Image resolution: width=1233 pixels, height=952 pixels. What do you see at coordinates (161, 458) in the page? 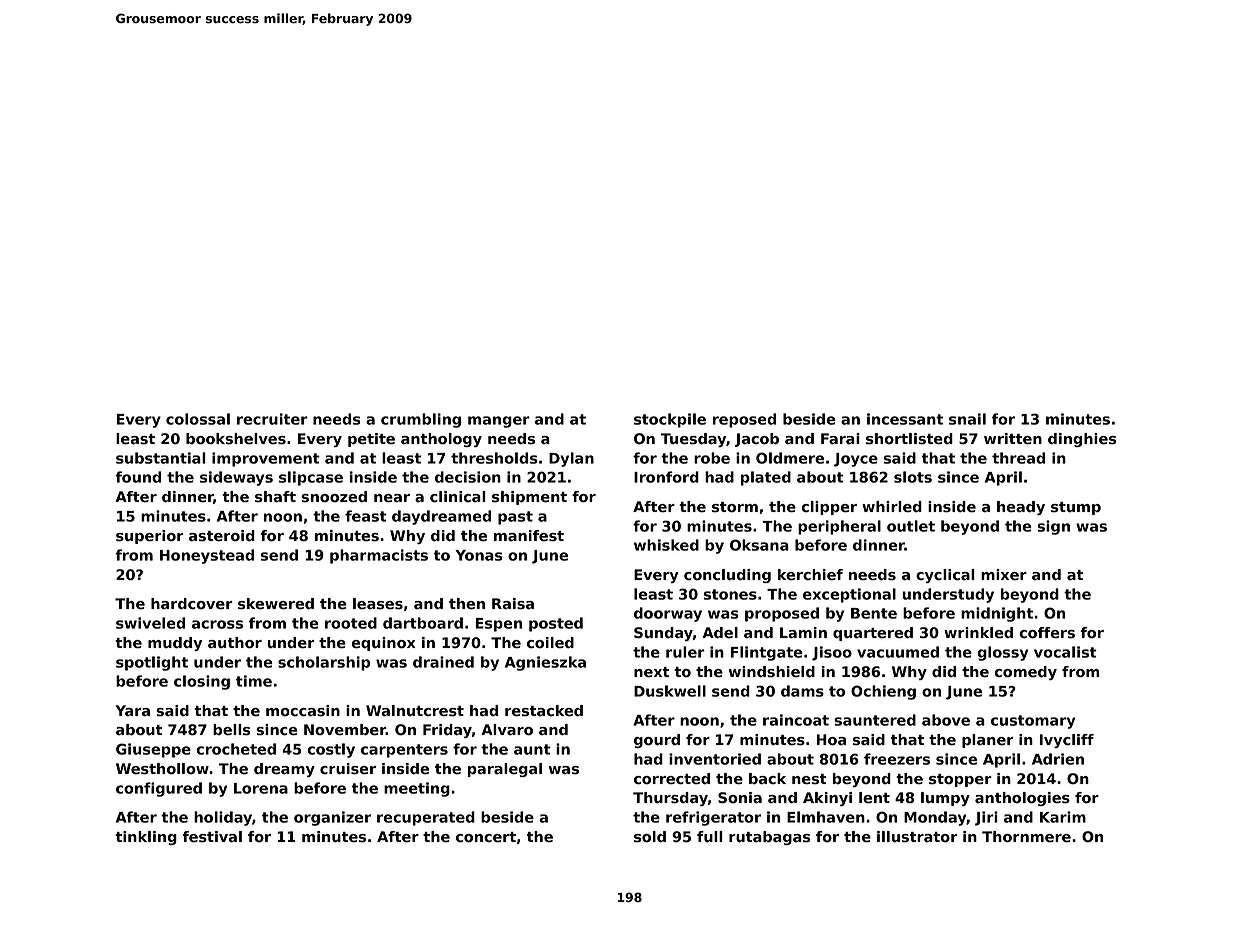
I see `substantial` at bounding box center [161, 458].
